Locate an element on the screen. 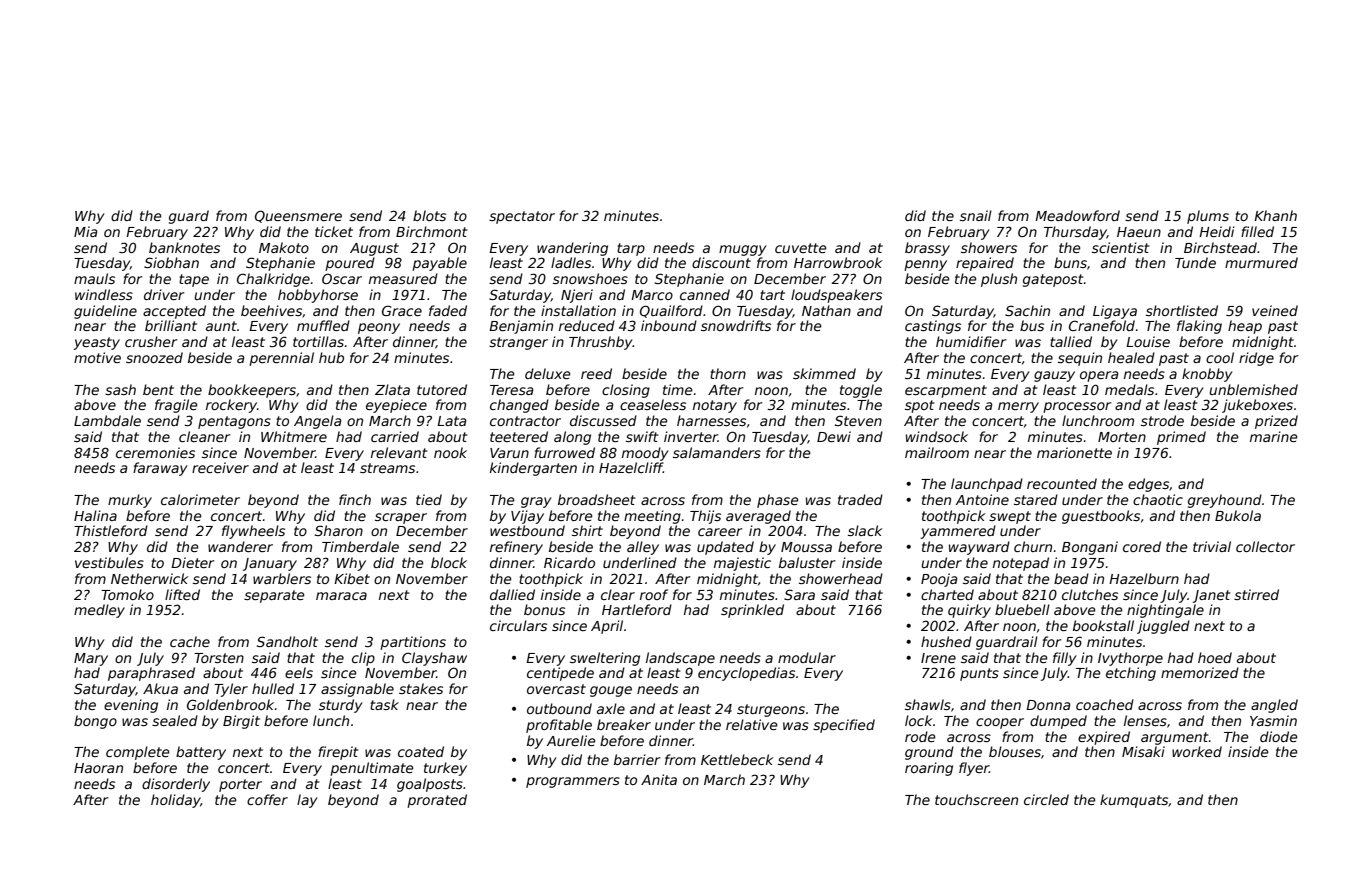 The height and width of the screenshot is (887, 1372). quirky is located at coordinates (969, 611).
